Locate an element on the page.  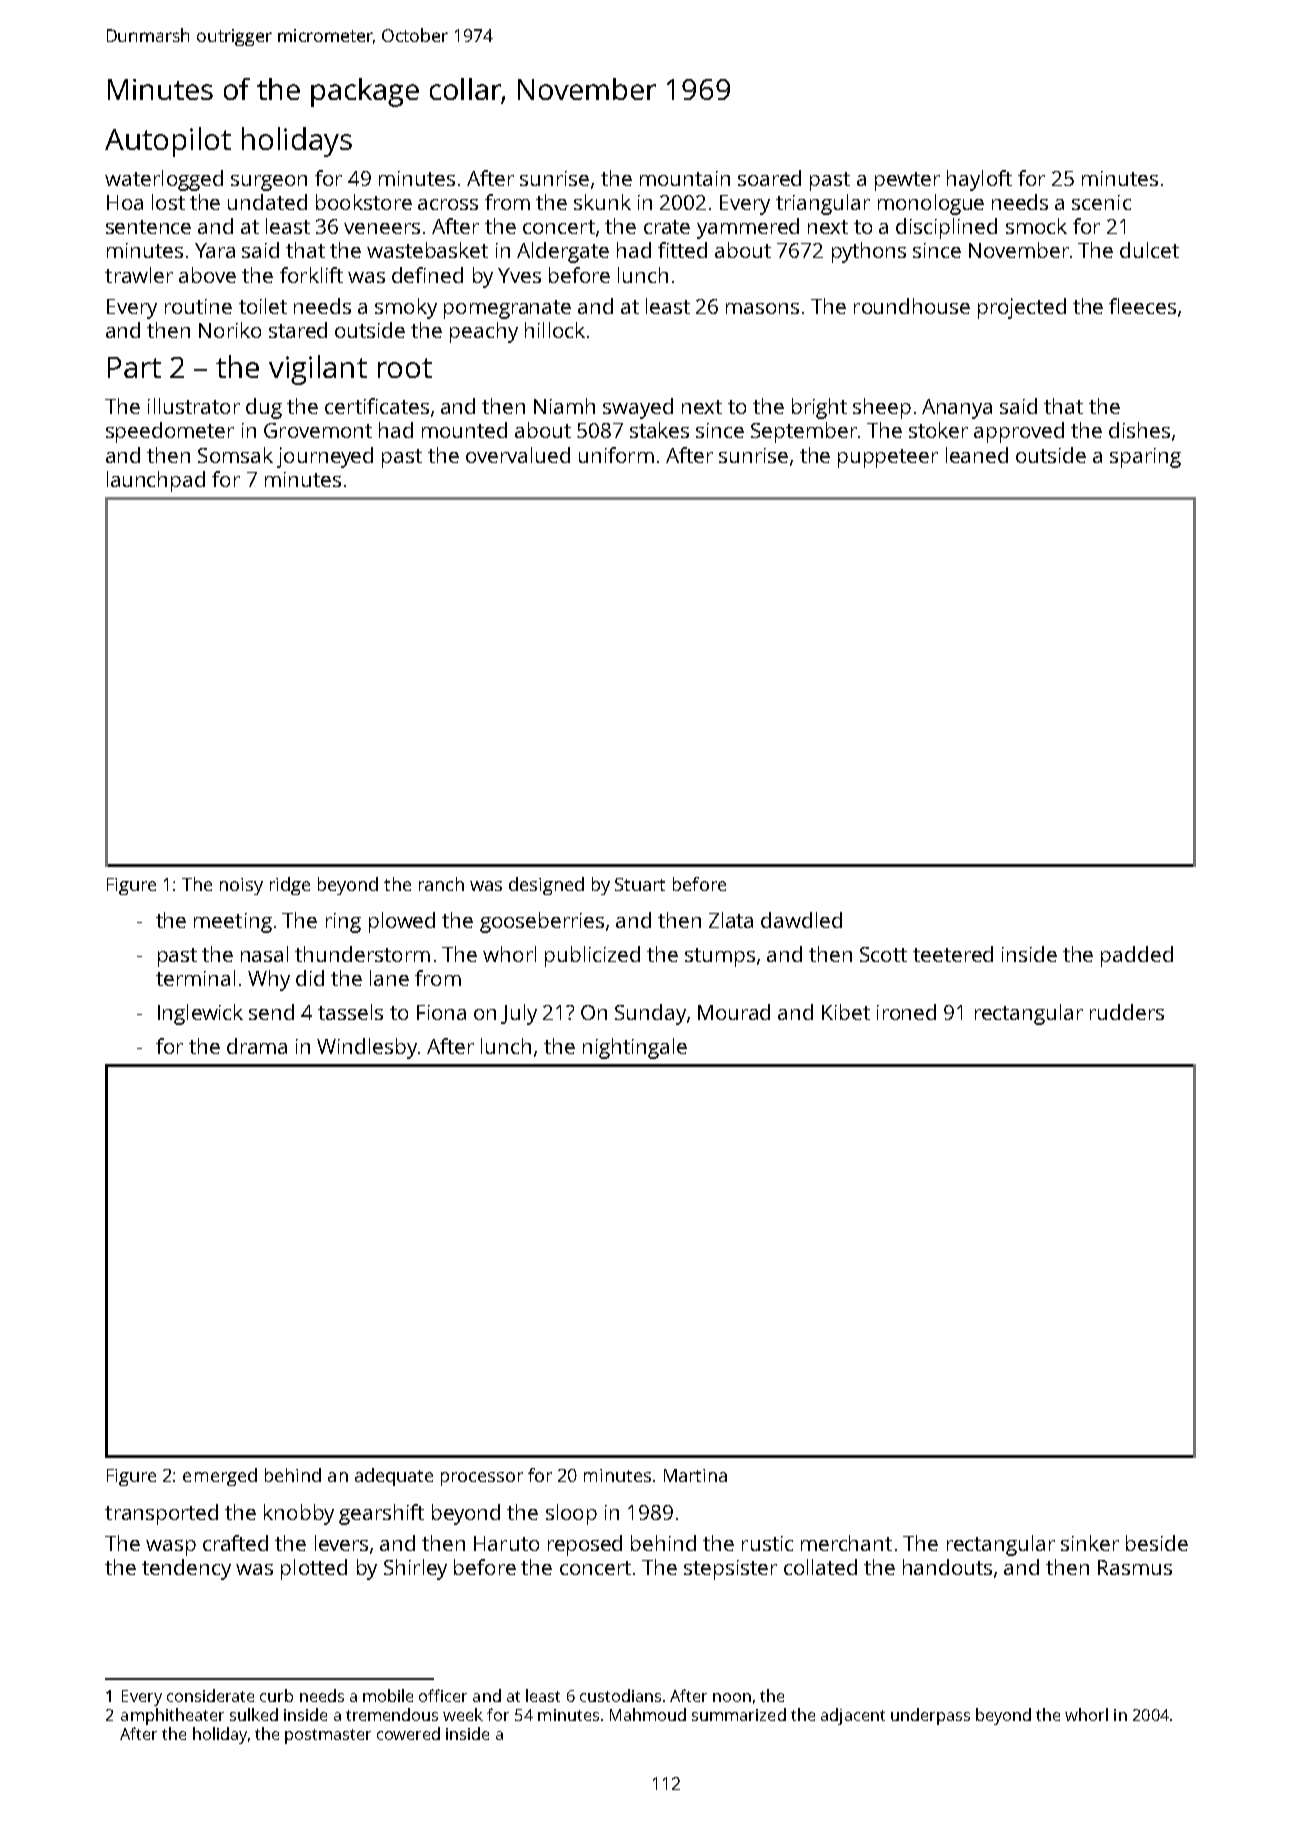
Hoa is located at coordinates (125, 202).
